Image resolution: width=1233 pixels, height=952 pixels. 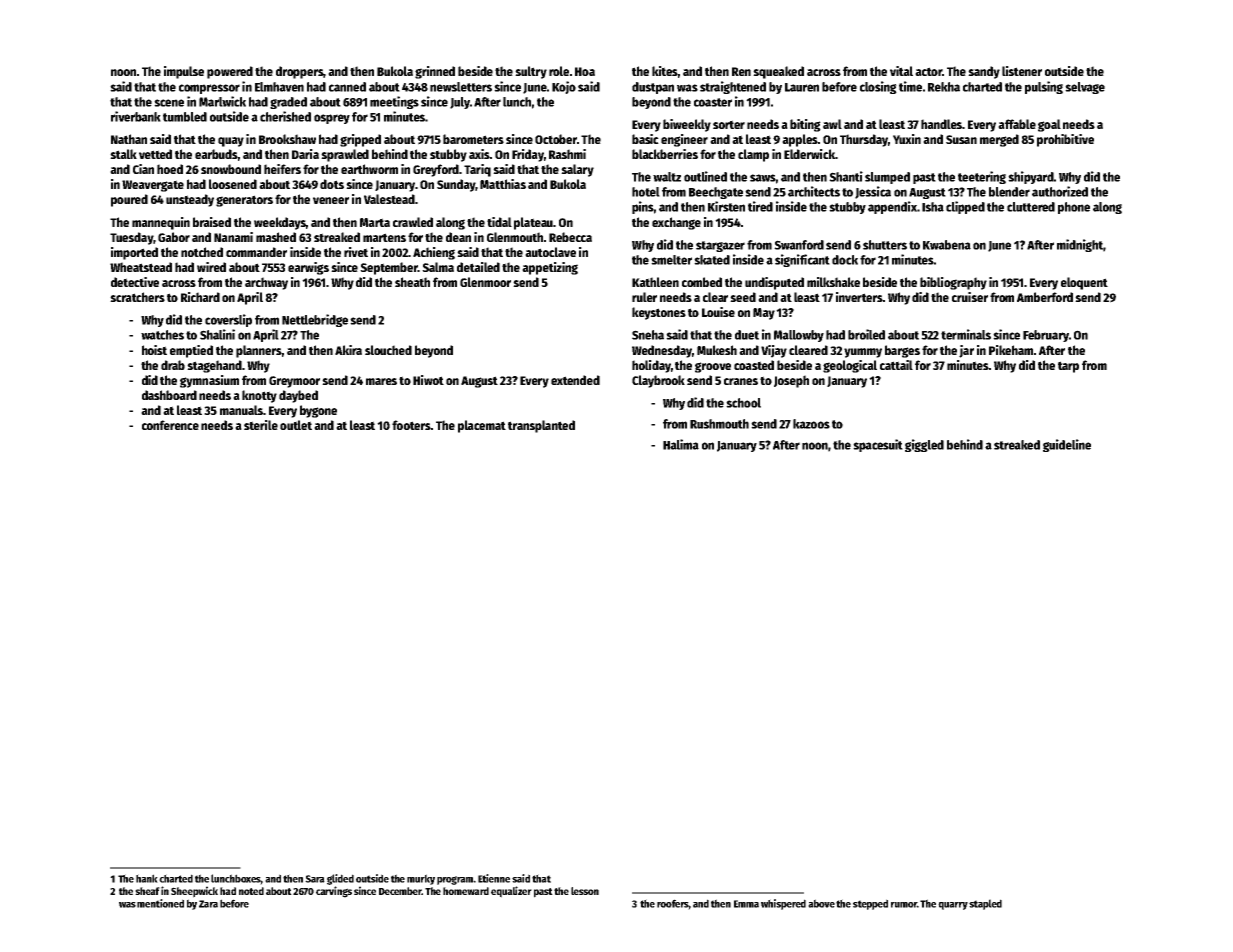 What do you see at coordinates (559, 71) in the screenshot?
I see `role` at bounding box center [559, 71].
